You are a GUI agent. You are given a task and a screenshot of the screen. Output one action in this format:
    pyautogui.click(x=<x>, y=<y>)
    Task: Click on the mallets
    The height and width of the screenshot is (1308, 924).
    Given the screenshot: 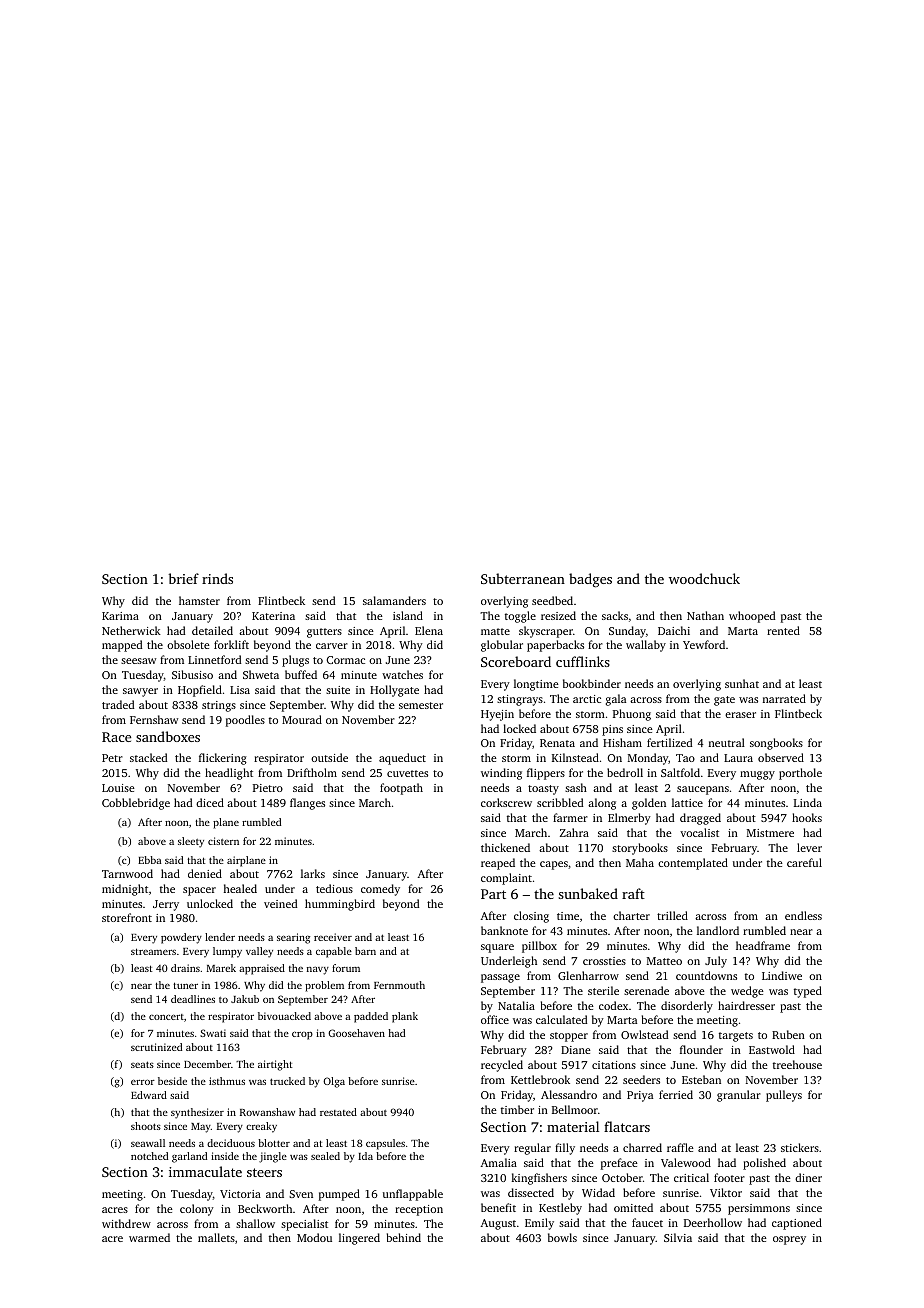 What is the action you would take?
    pyautogui.click(x=216, y=1237)
